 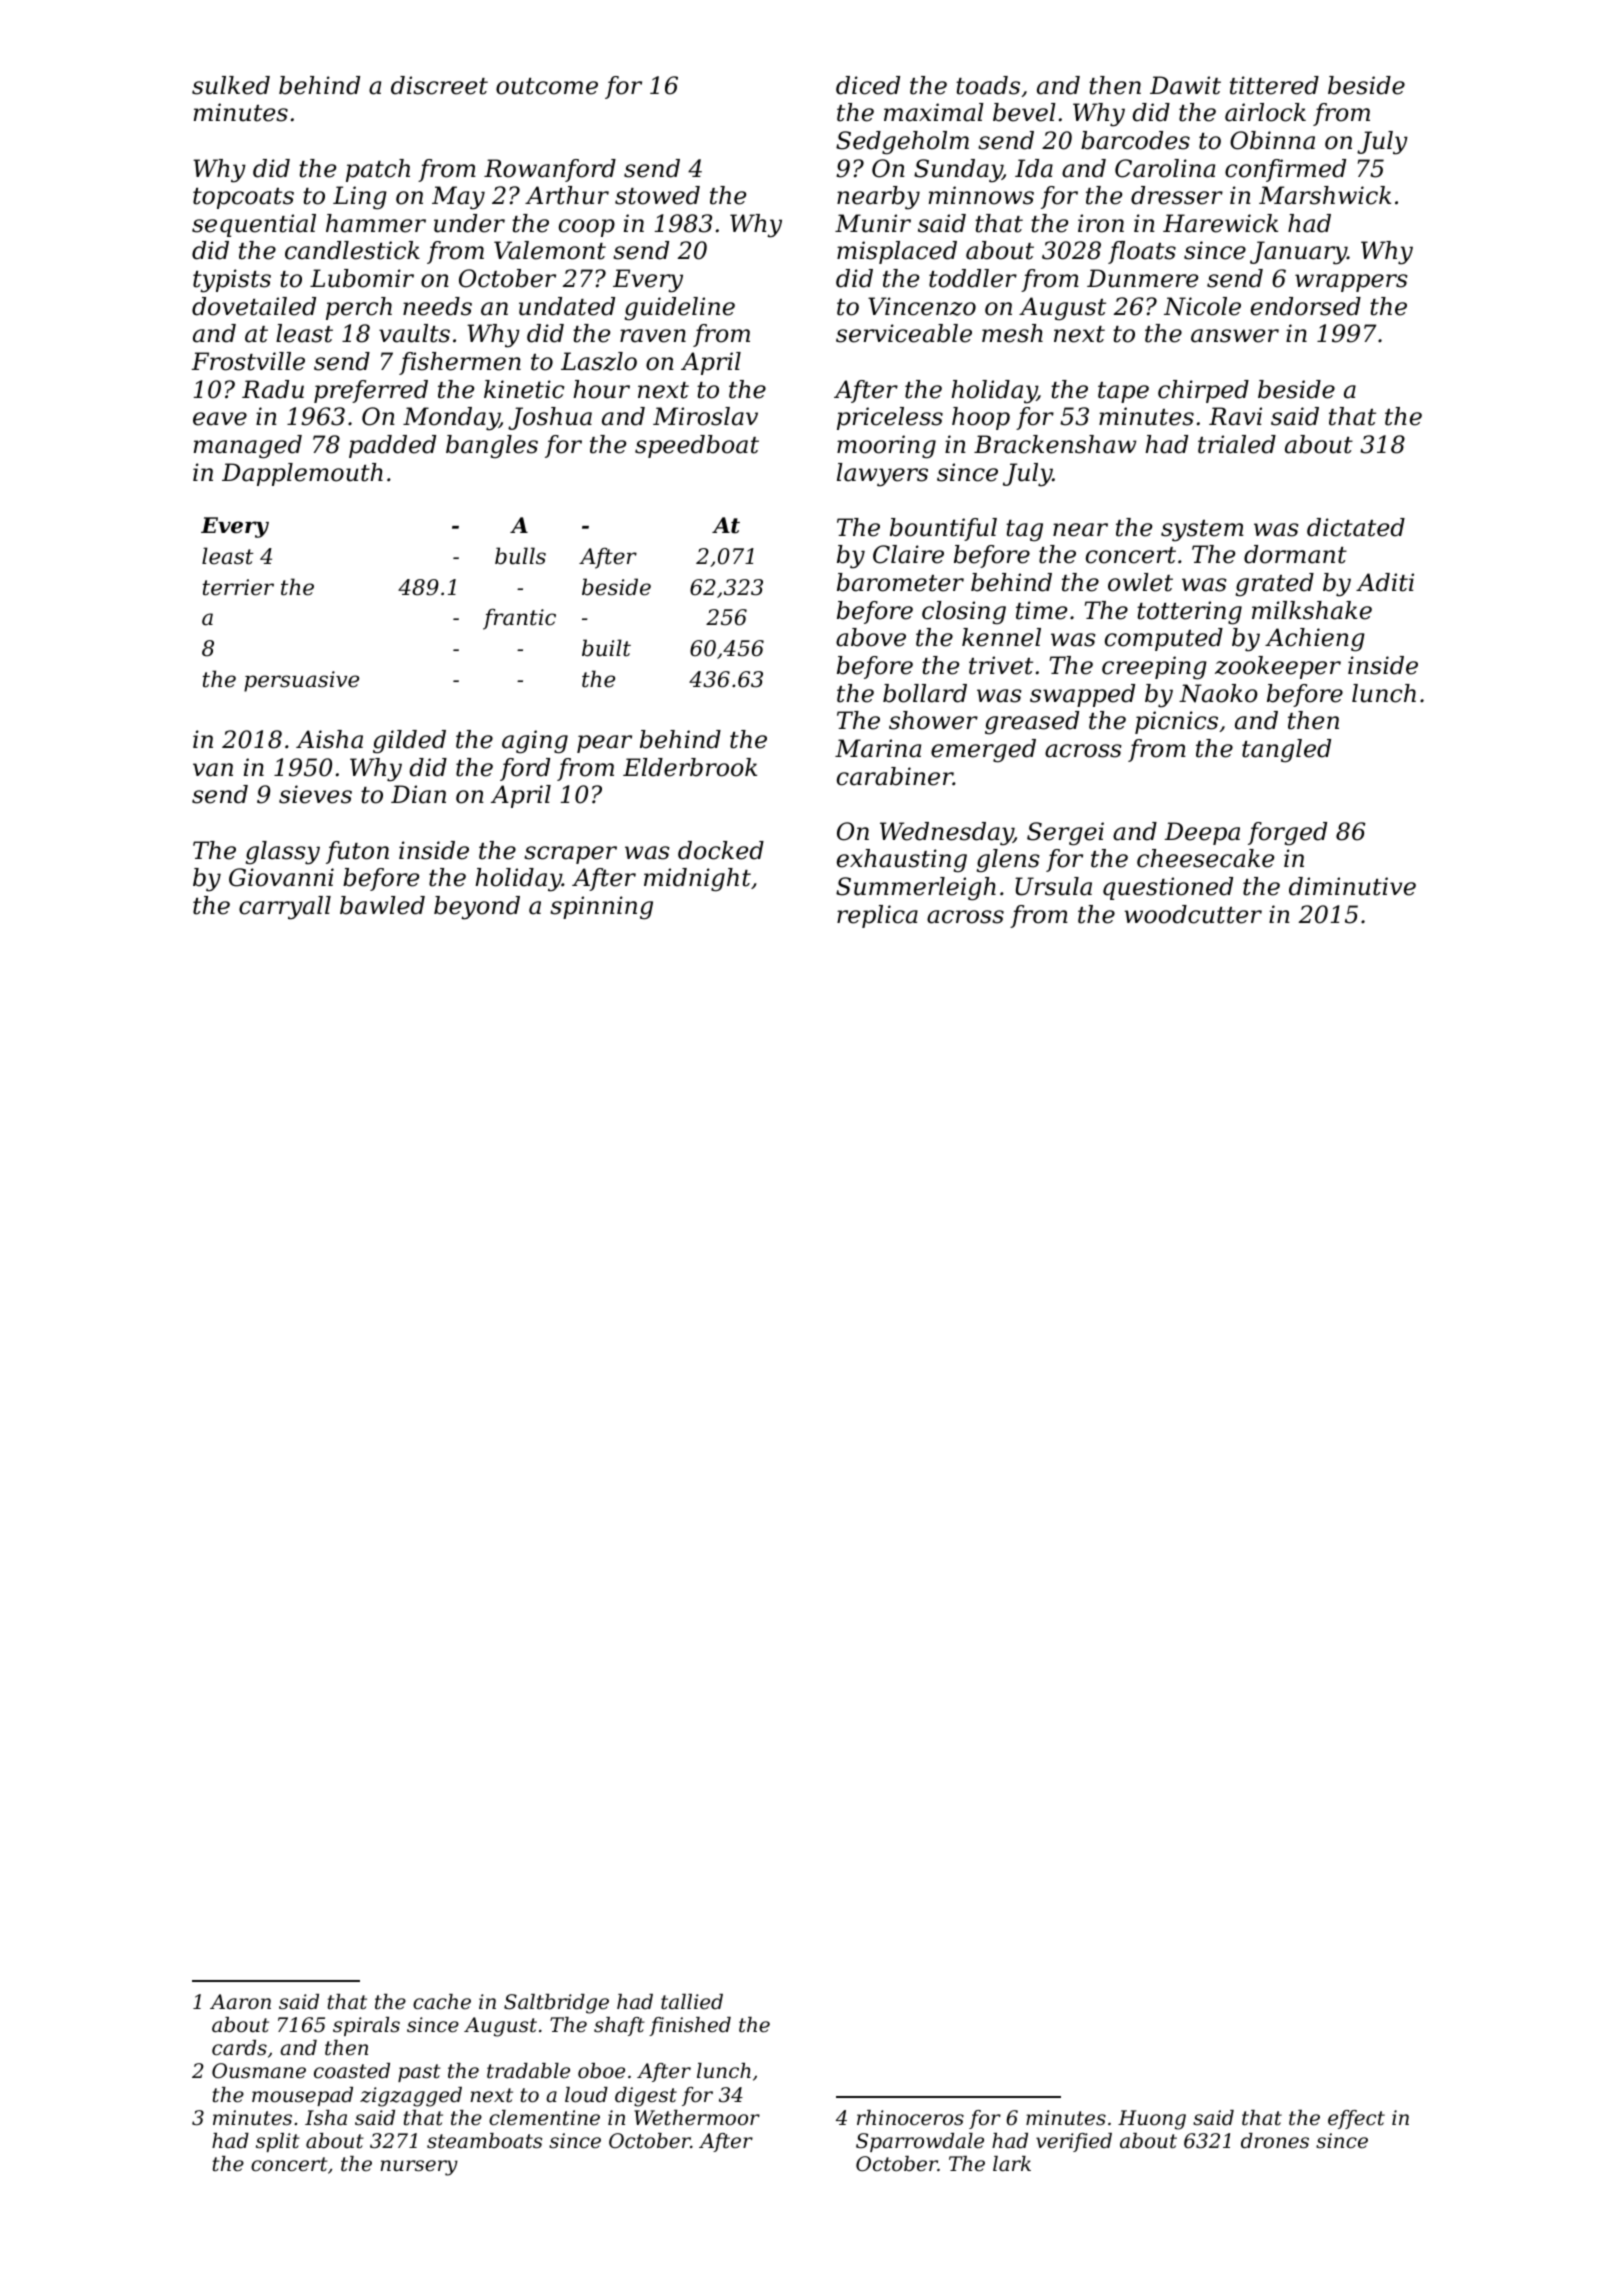 What do you see at coordinates (1024, 531) in the image?
I see `tag` at bounding box center [1024, 531].
